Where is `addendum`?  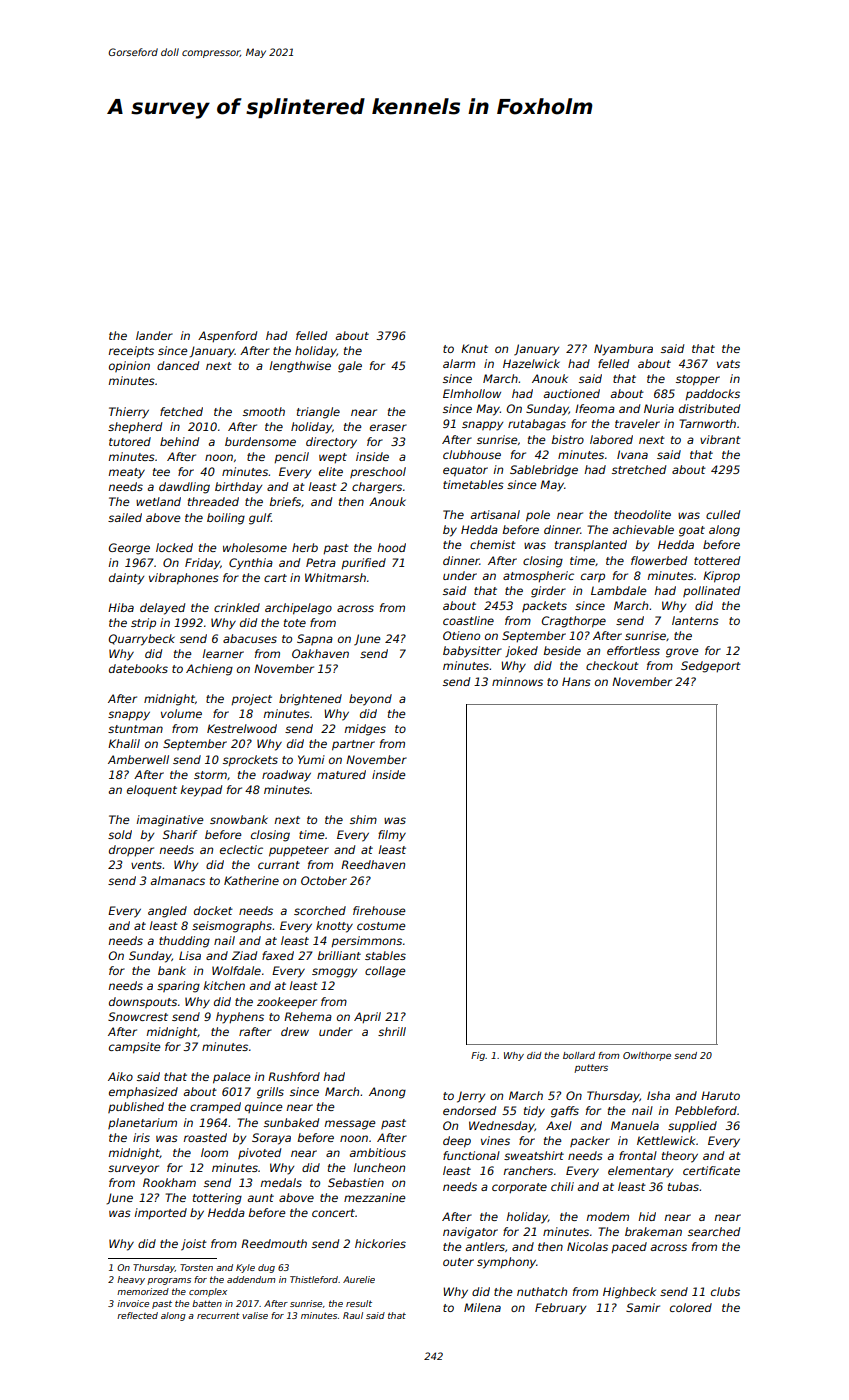 addendum is located at coordinates (251, 1279).
